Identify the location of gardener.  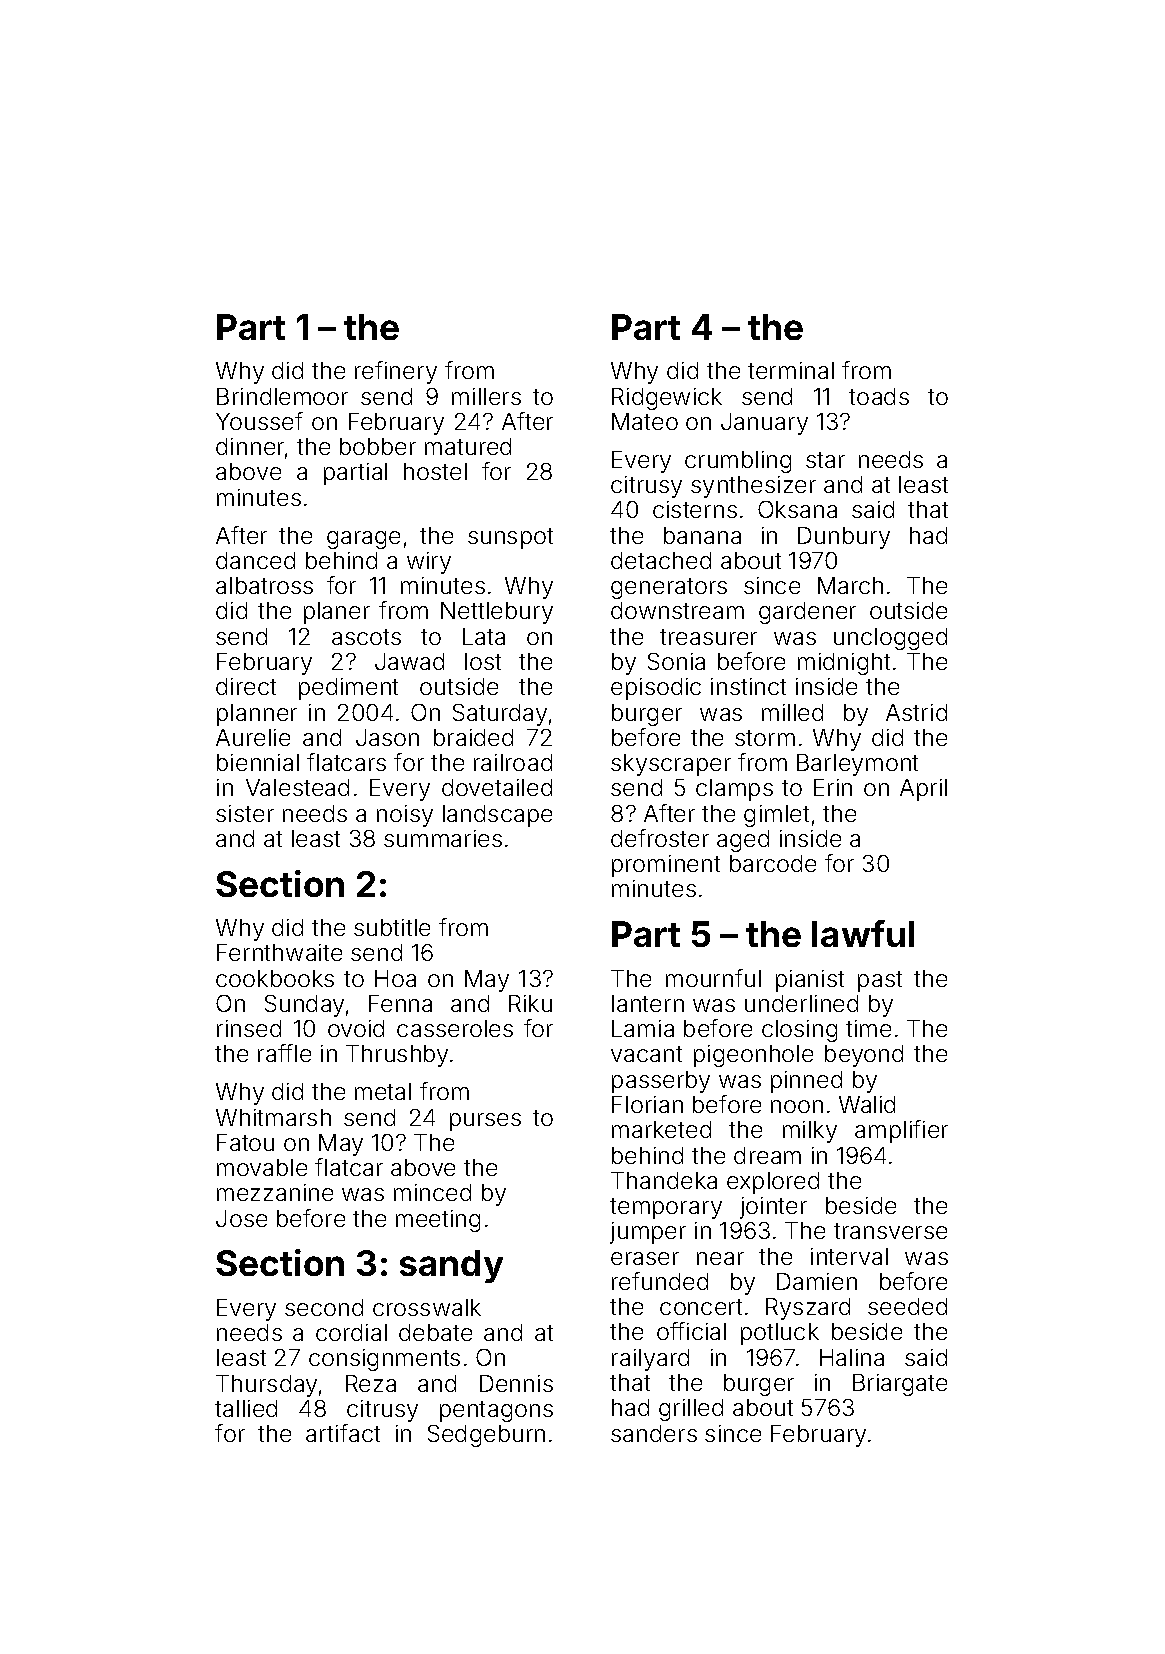
(807, 613).
